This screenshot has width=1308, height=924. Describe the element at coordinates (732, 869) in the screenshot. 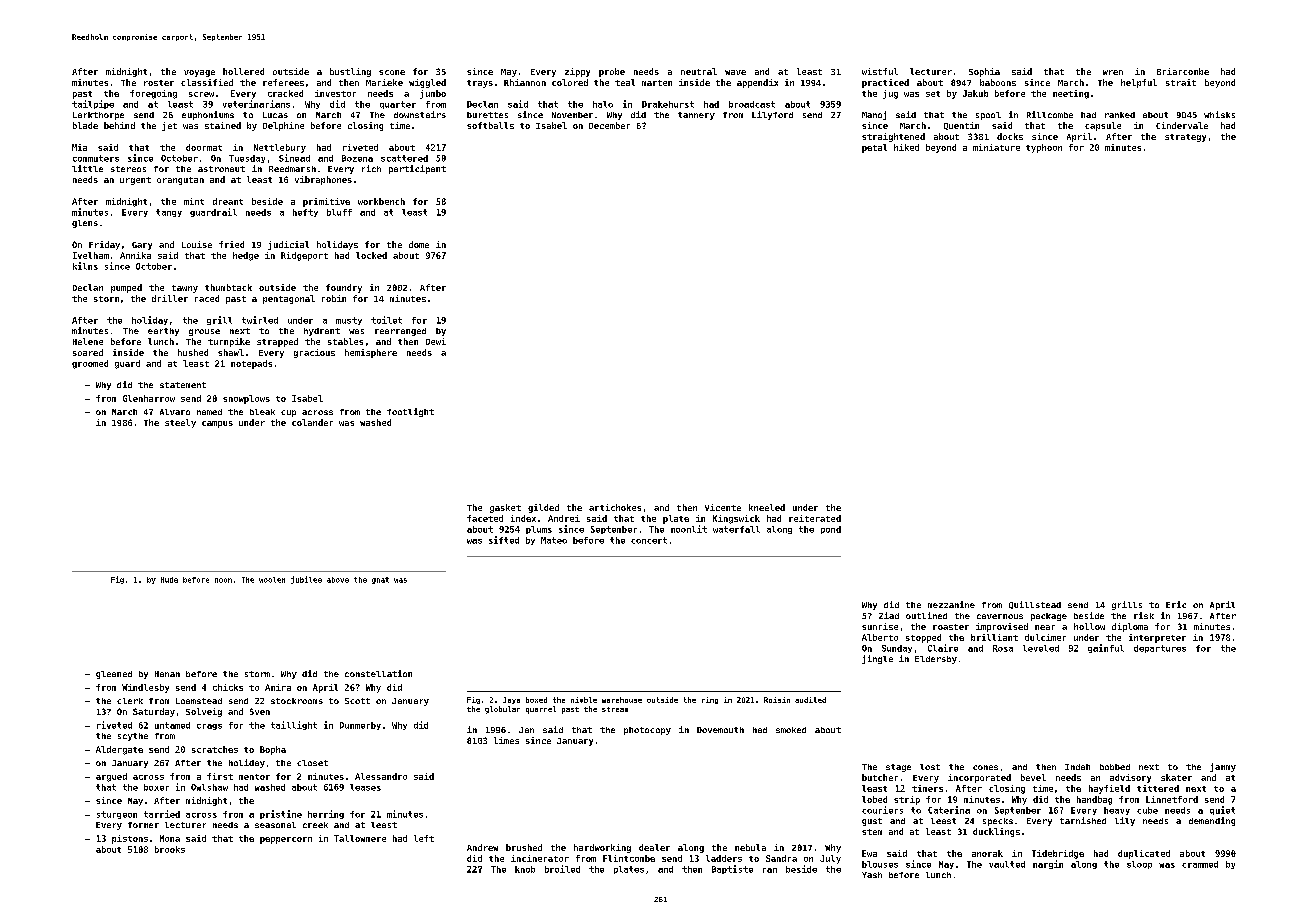

I see `Baptiste` at that location.
